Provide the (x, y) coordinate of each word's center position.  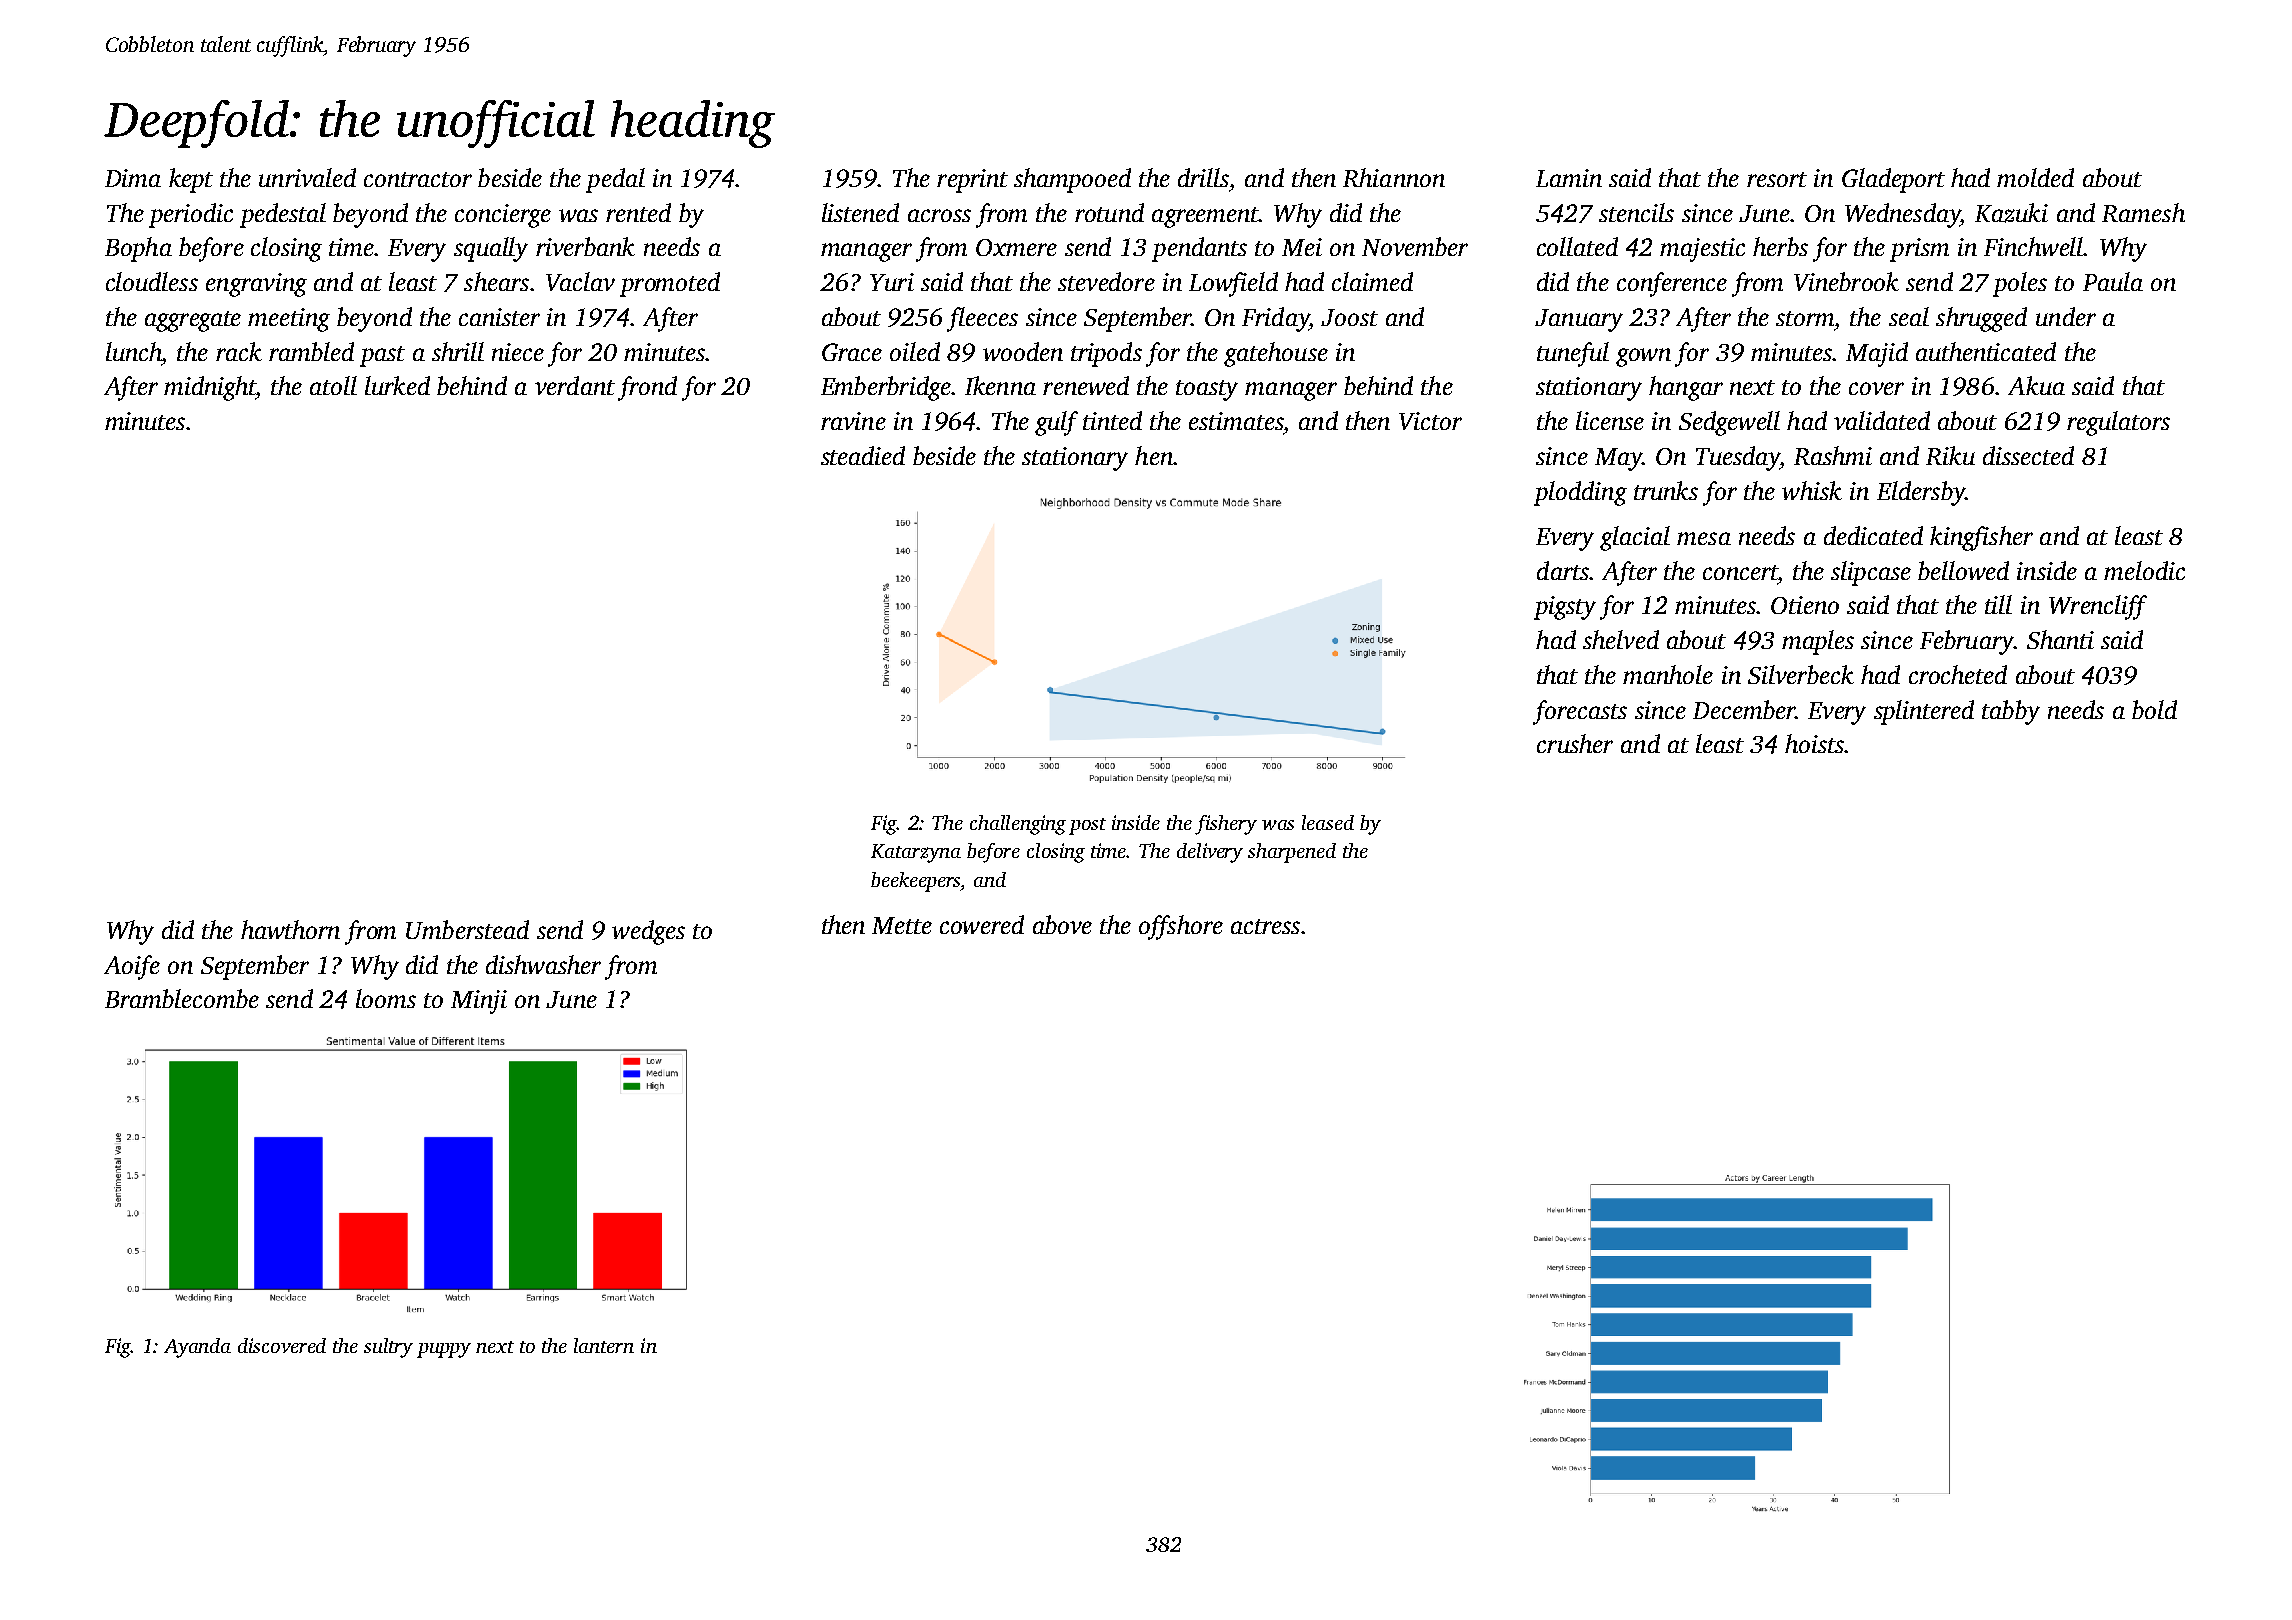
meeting (289, 320)
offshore (1181, 927)
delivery (1210, 853)
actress (1265, 926)
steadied (863, 455)
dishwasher (543, 964)
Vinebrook (1846, 281)
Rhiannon (1394, 177)
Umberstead (467, 929)
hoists (1814, 743)
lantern (604, 1345)
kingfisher (1981, 538)
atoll (333, 385)
